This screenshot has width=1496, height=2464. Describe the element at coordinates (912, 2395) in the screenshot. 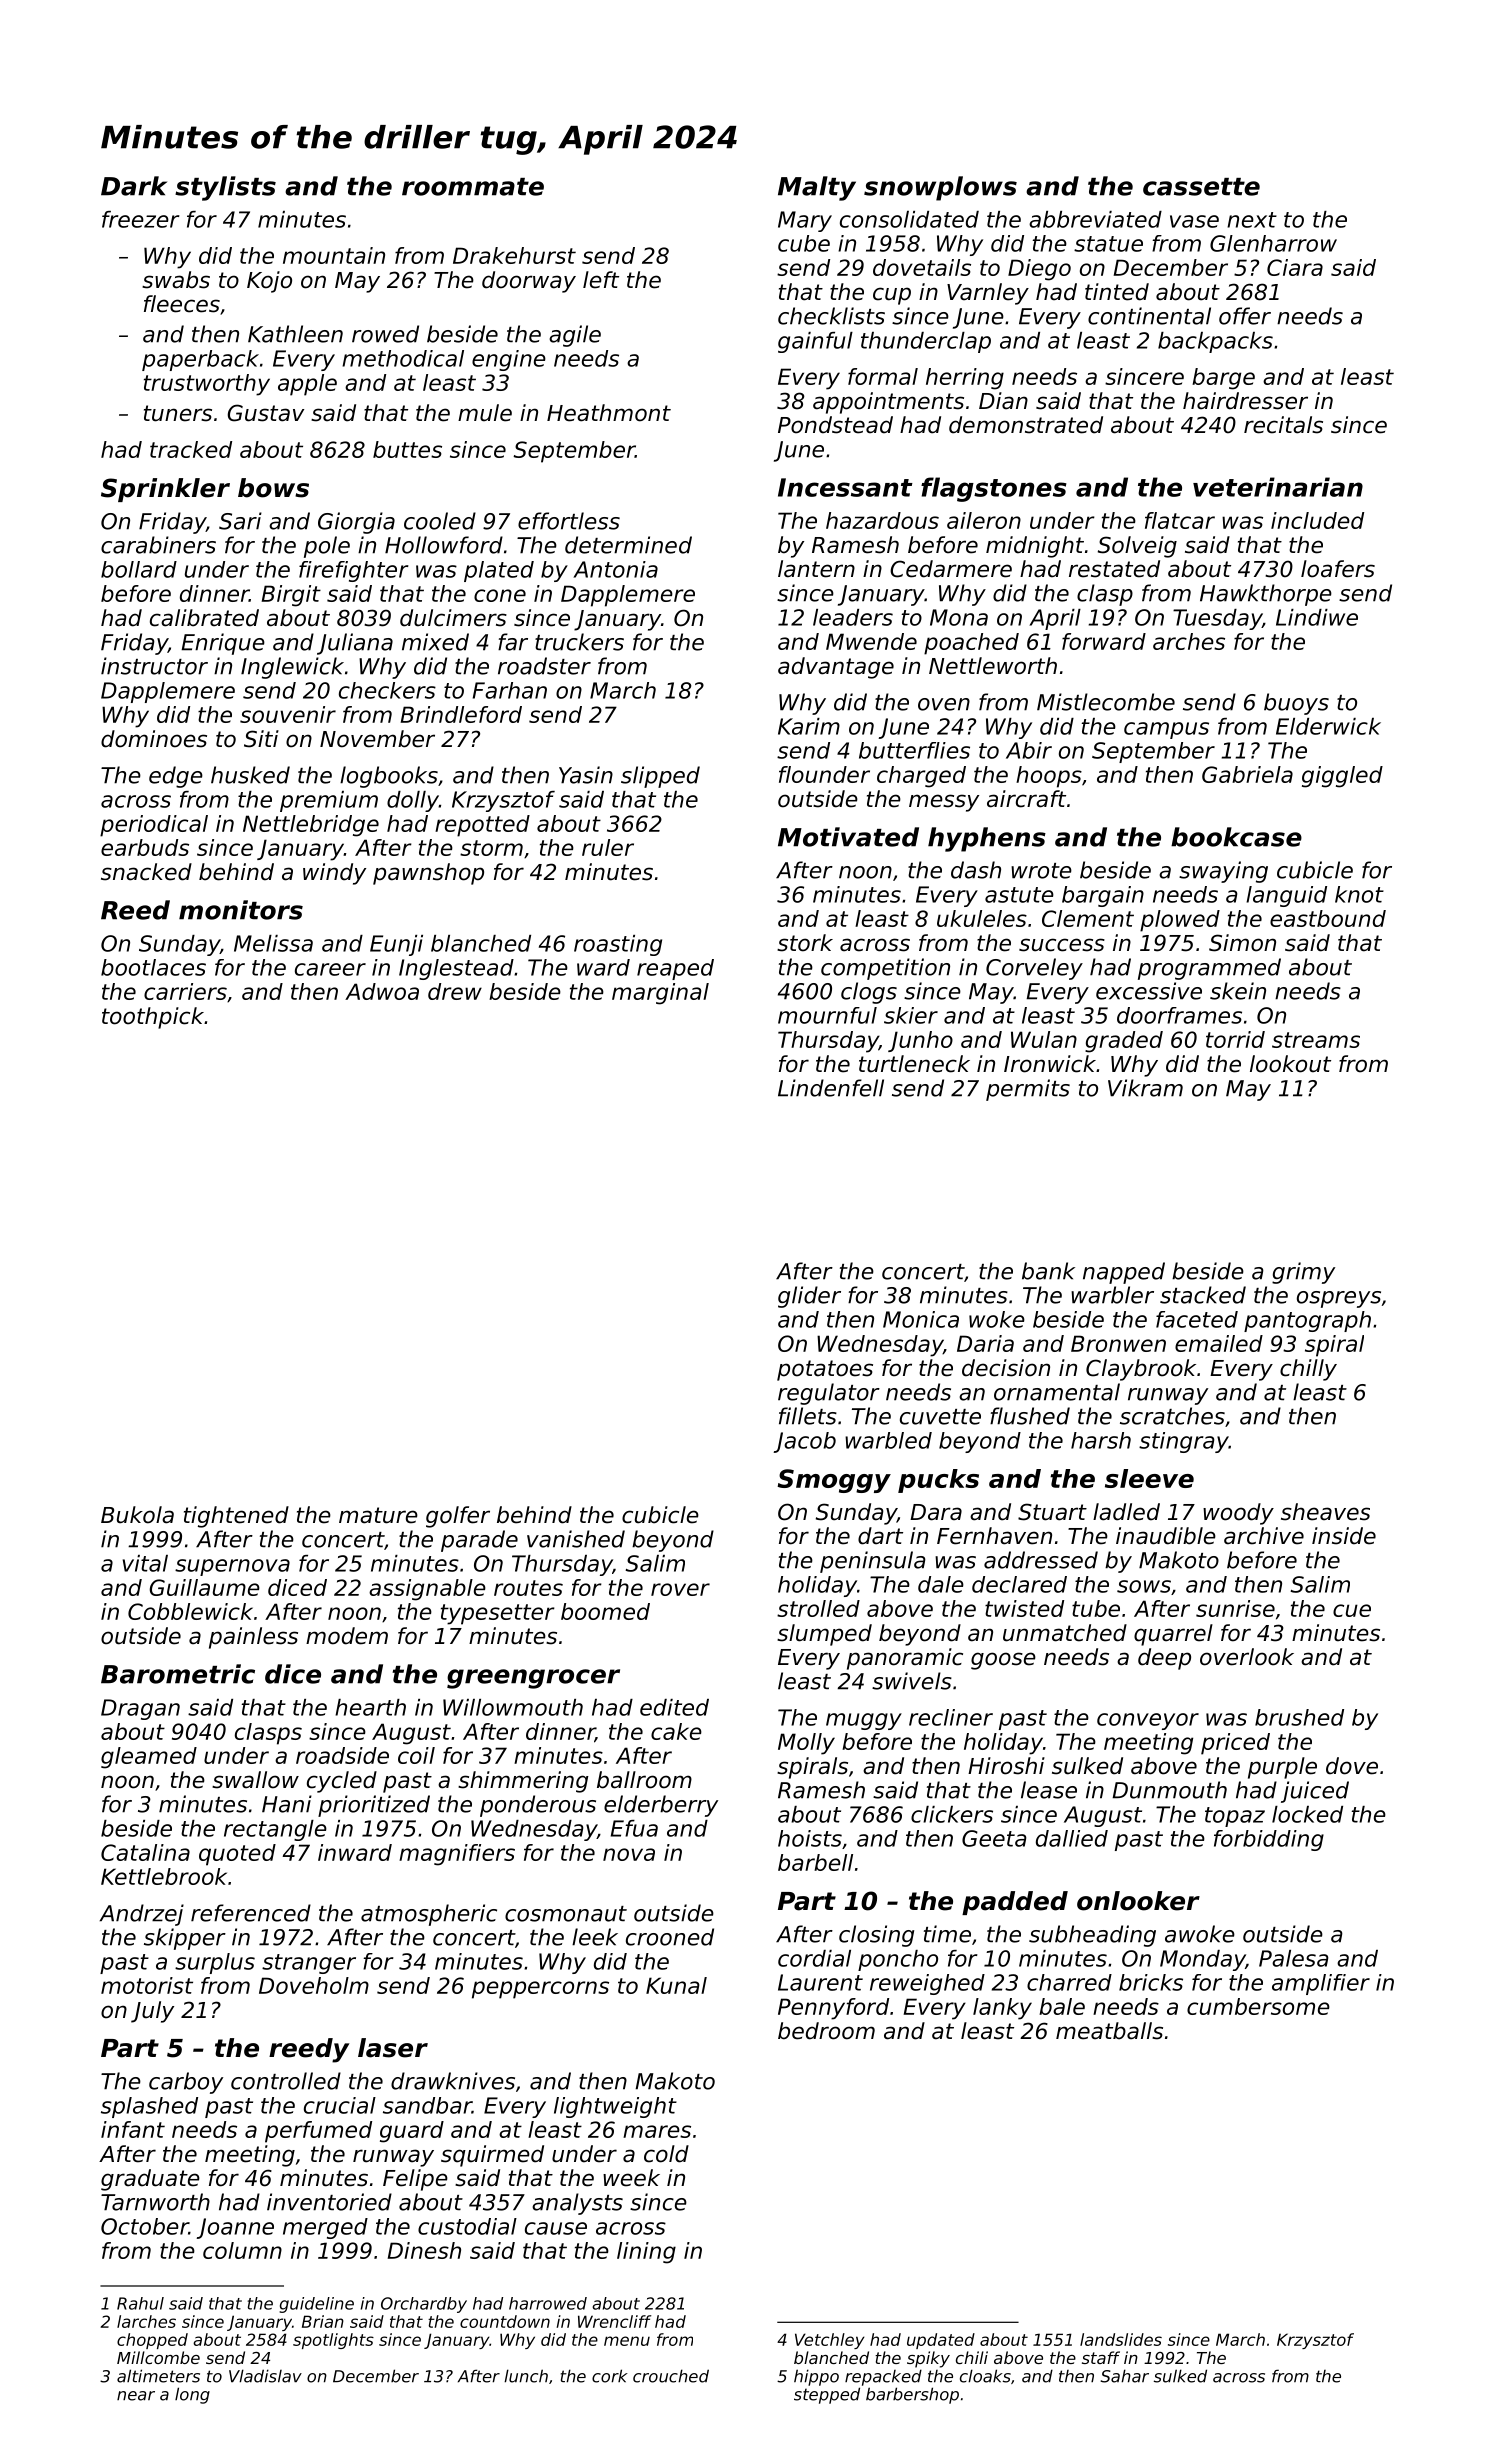

I see `barbershop` at that location.
